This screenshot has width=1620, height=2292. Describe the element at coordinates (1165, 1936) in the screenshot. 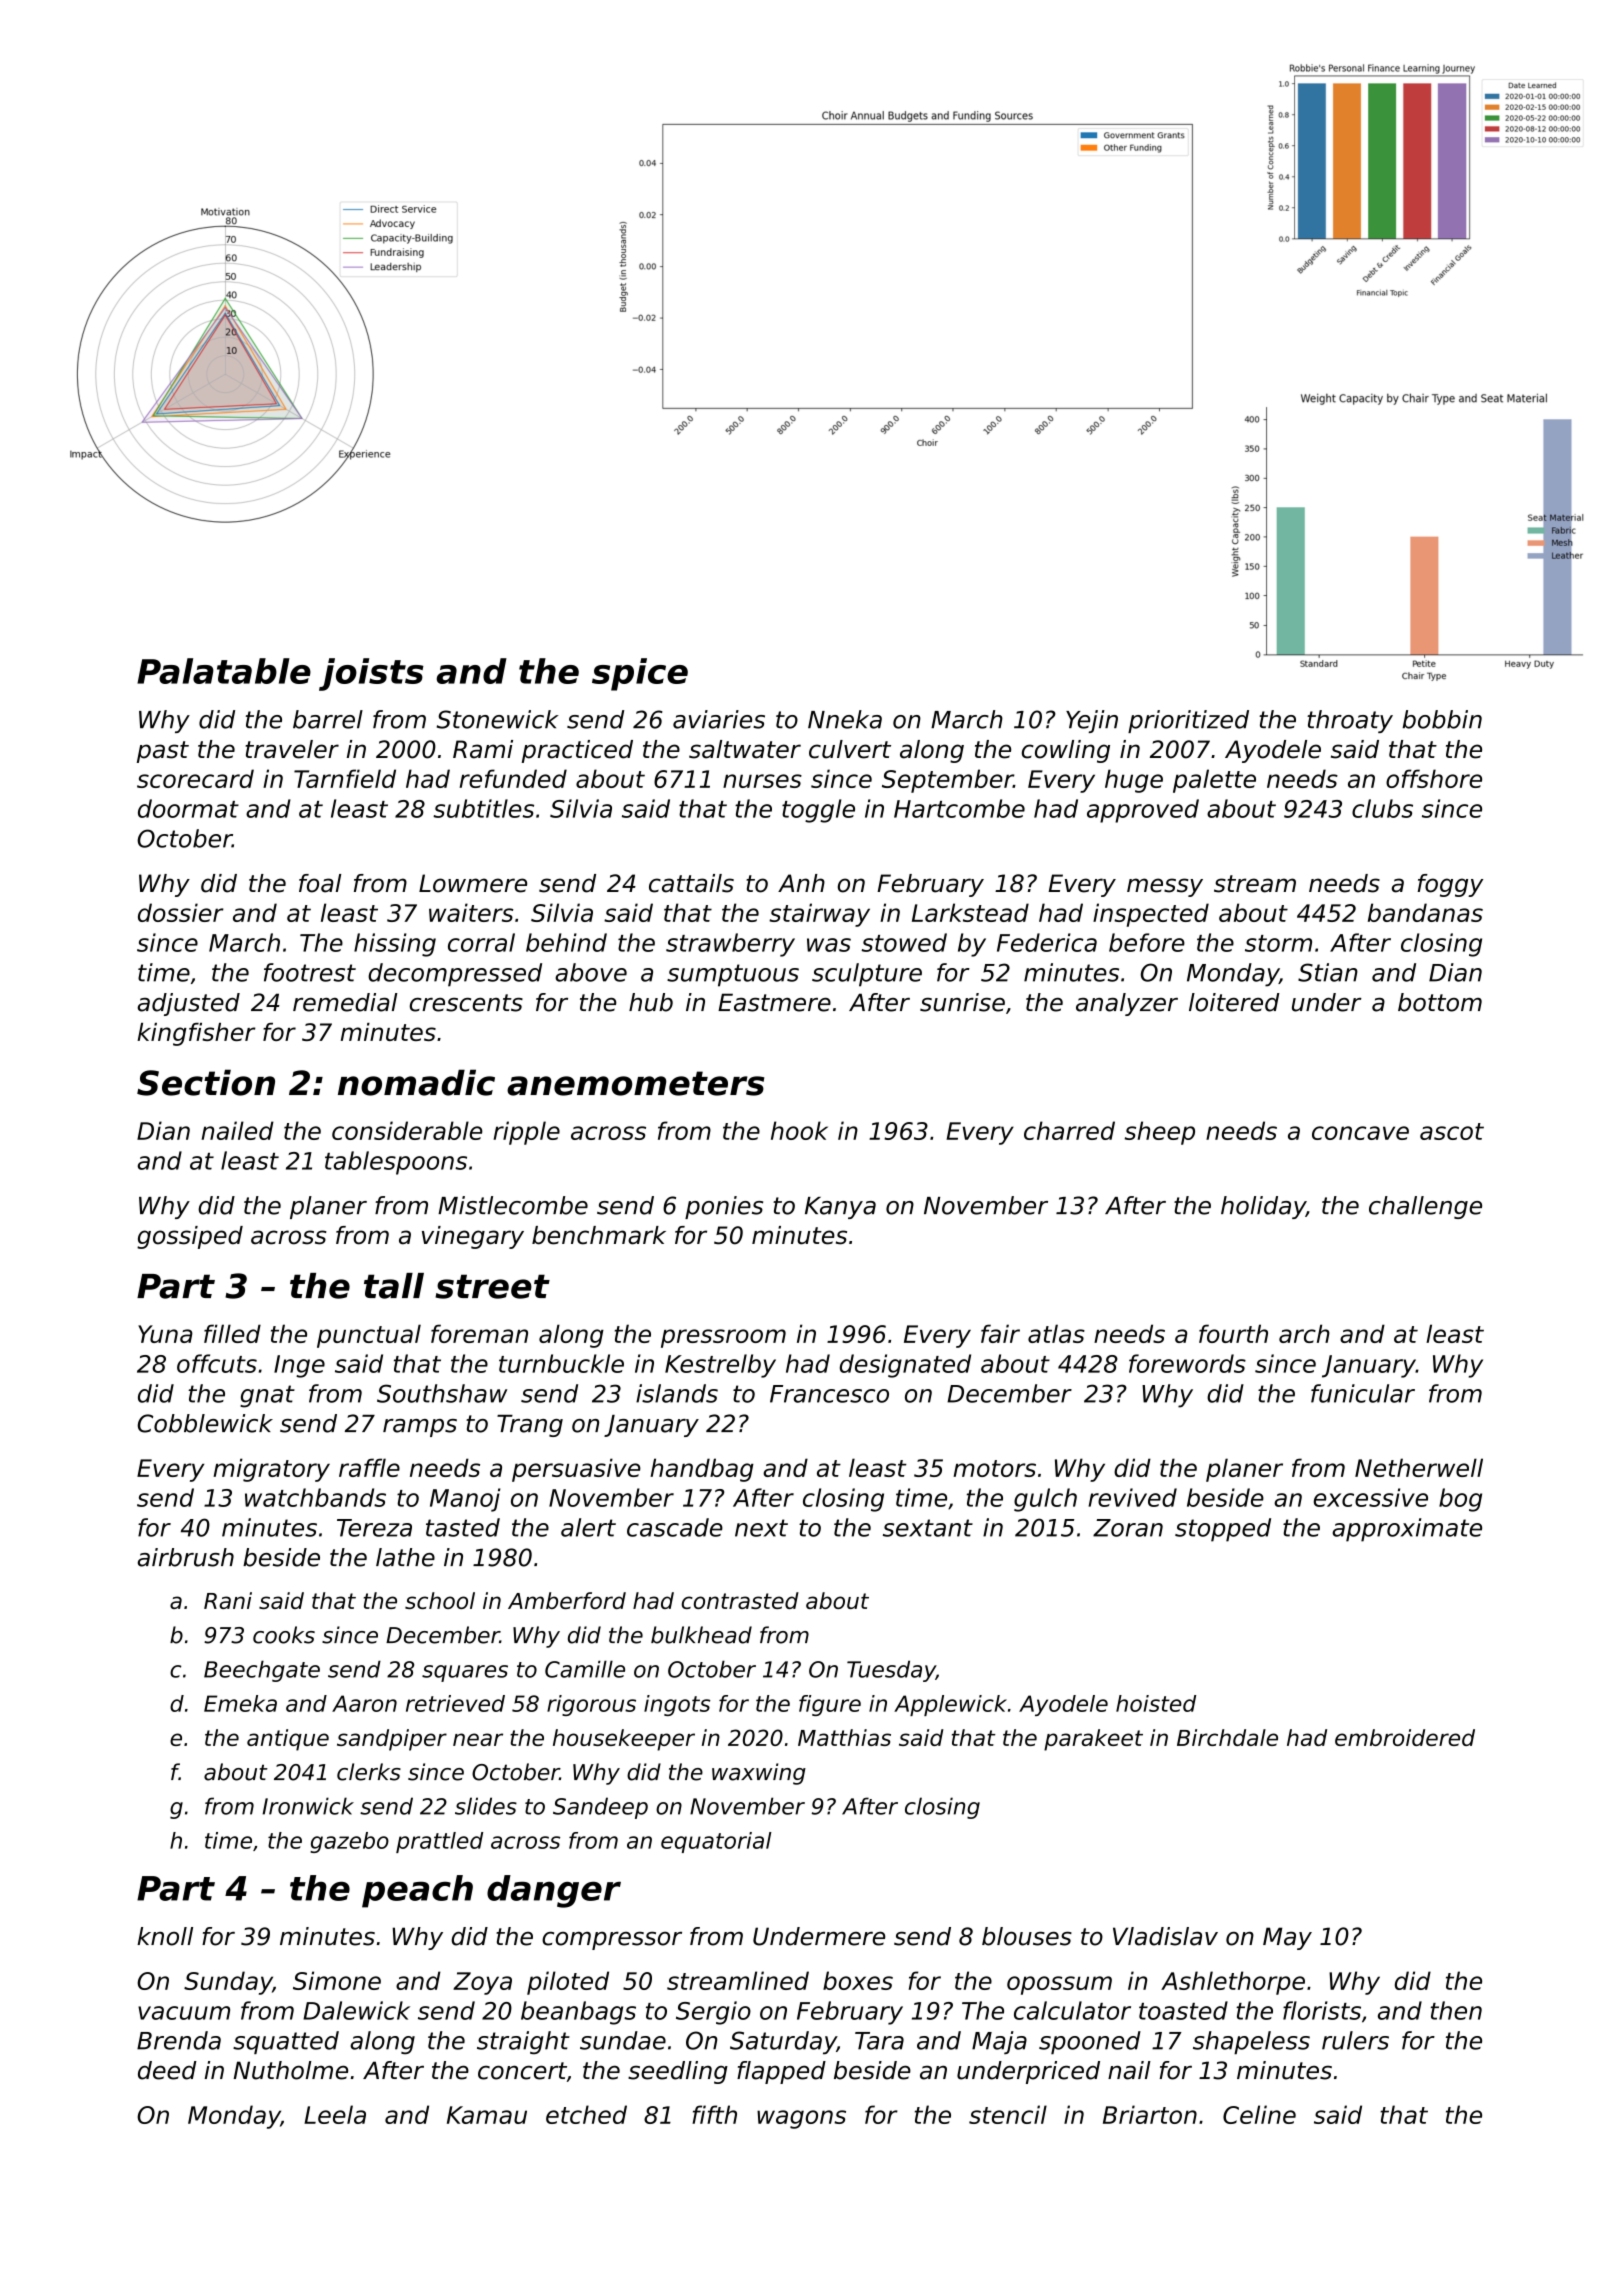

I see `Vladislav` at that location.
